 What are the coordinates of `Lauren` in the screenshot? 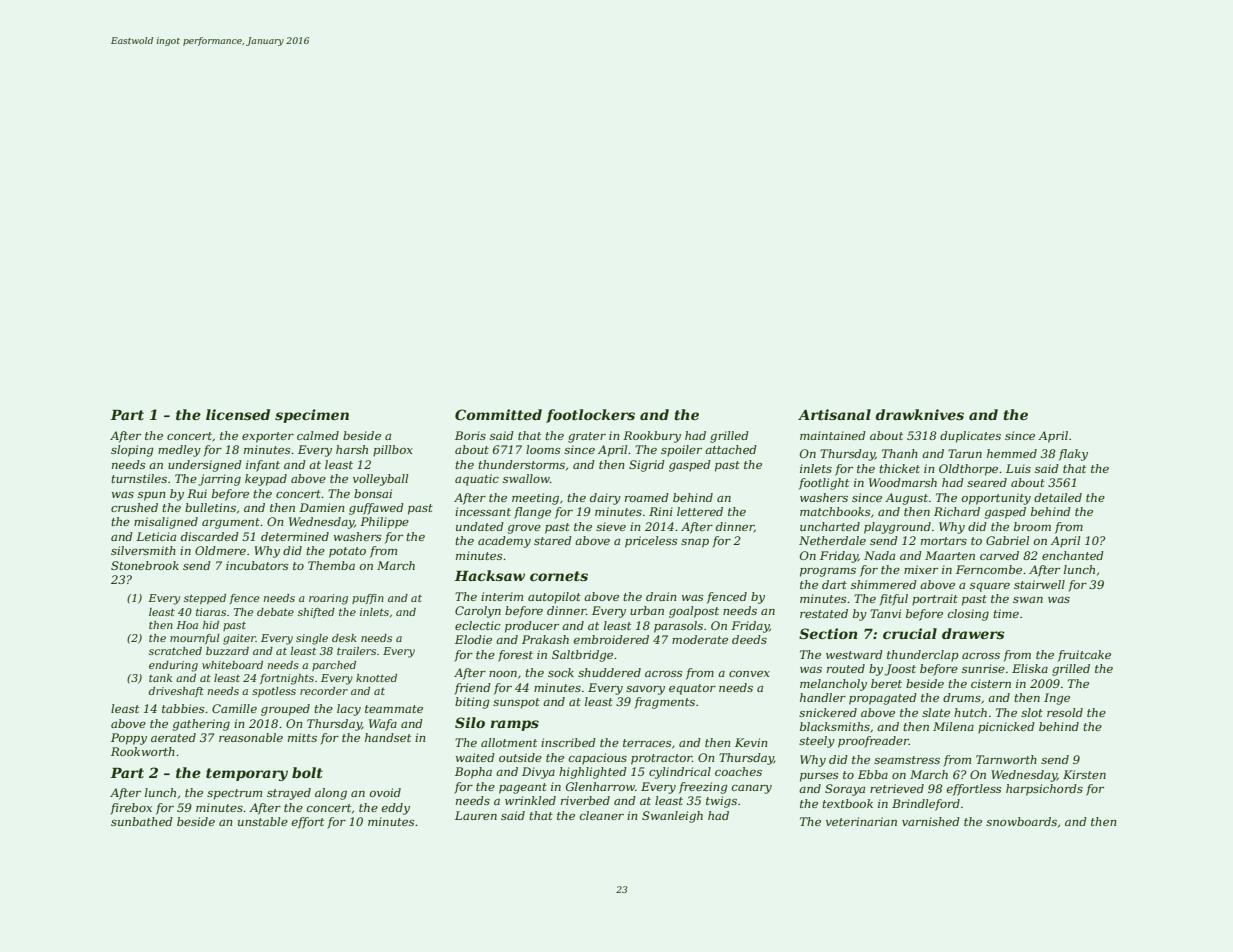 It's located at (476, 815).
